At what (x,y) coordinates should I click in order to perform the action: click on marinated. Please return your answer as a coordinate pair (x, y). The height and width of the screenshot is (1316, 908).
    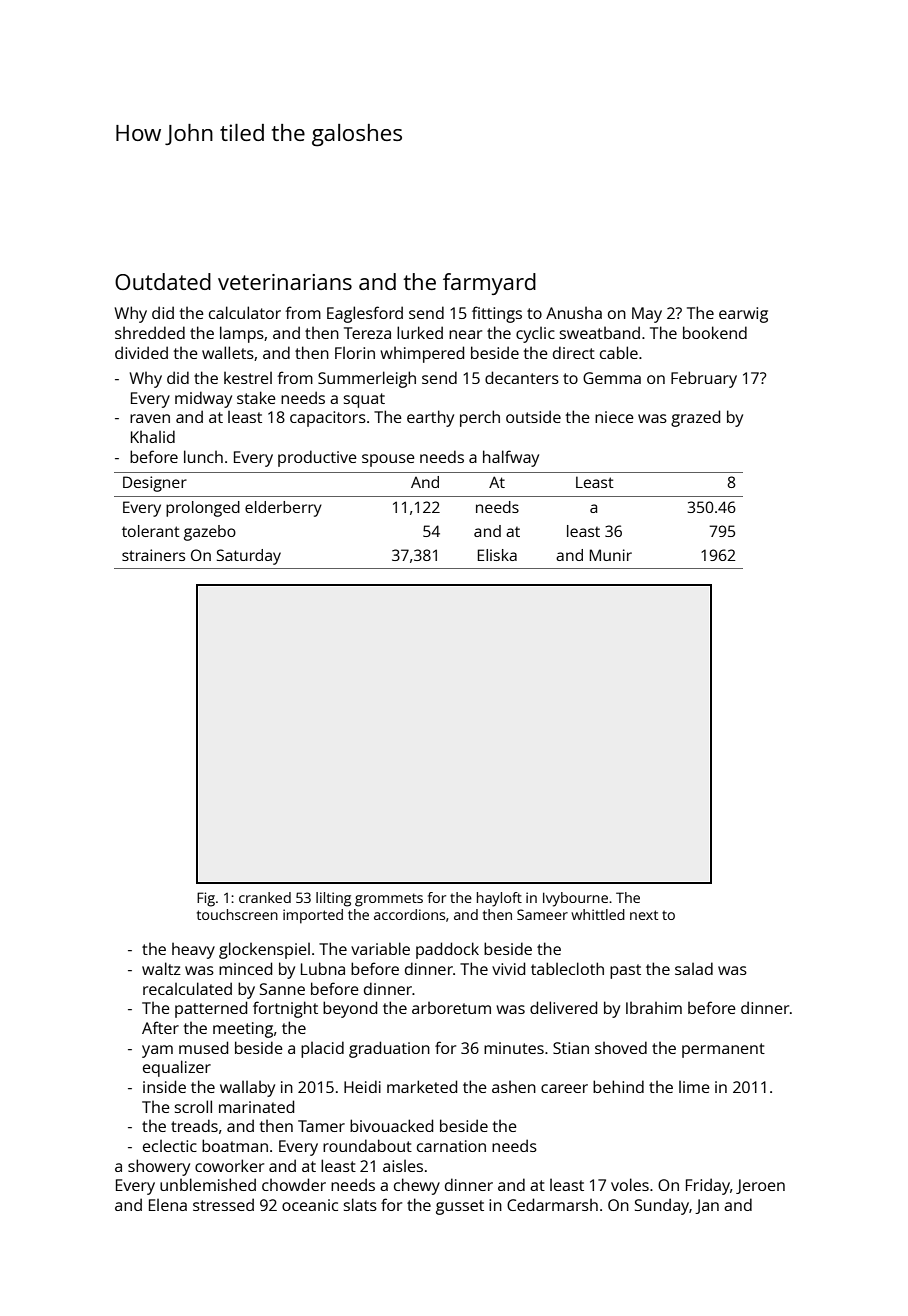
    Looking at the image, I should click on (256, 1106).
